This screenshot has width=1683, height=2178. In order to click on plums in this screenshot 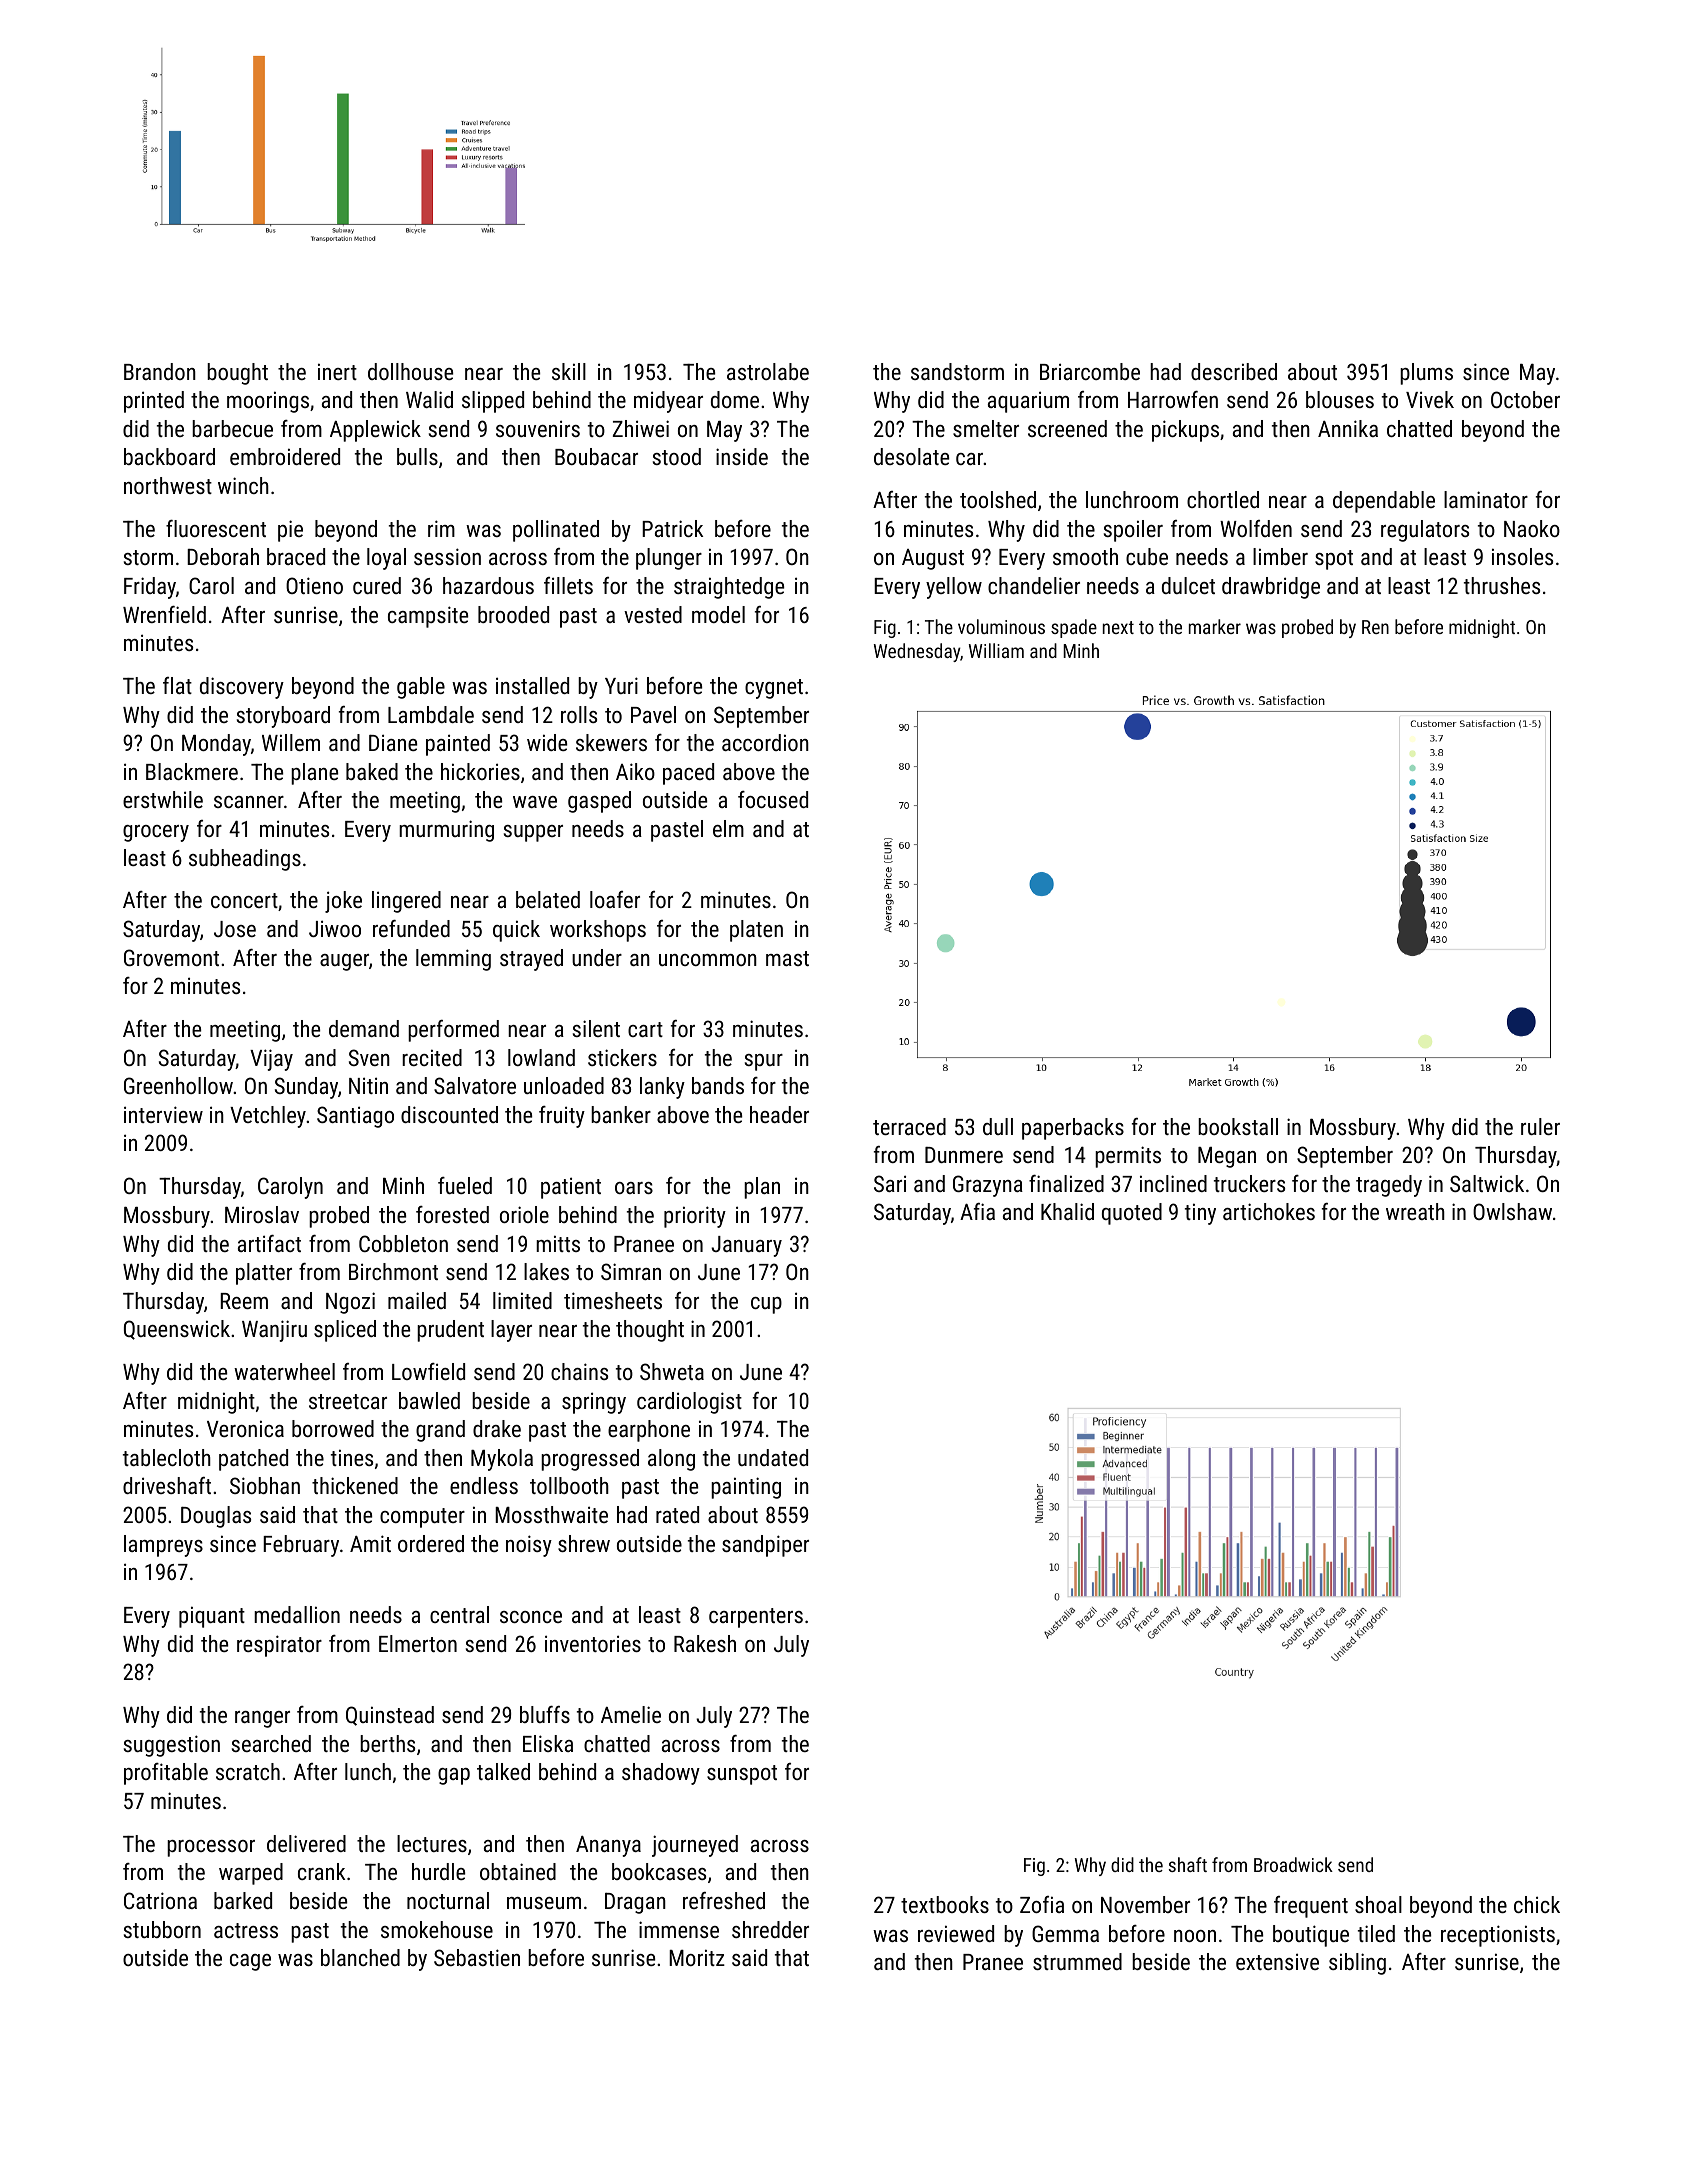, I will do `click(1426, 374)`.
